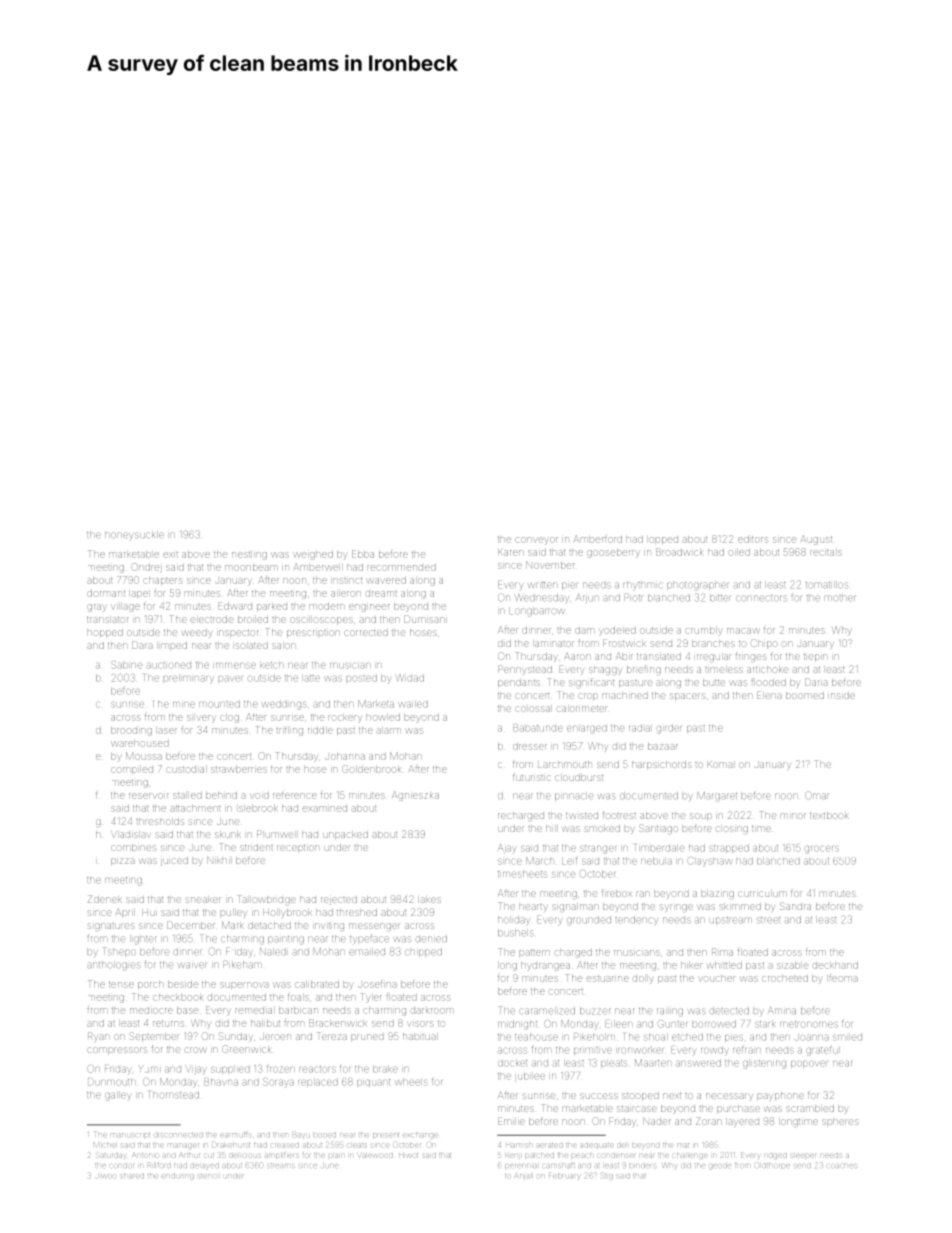 The width and height of the screenshot is (952, 1233). I want to click on Amberford, so click(598, 539).
